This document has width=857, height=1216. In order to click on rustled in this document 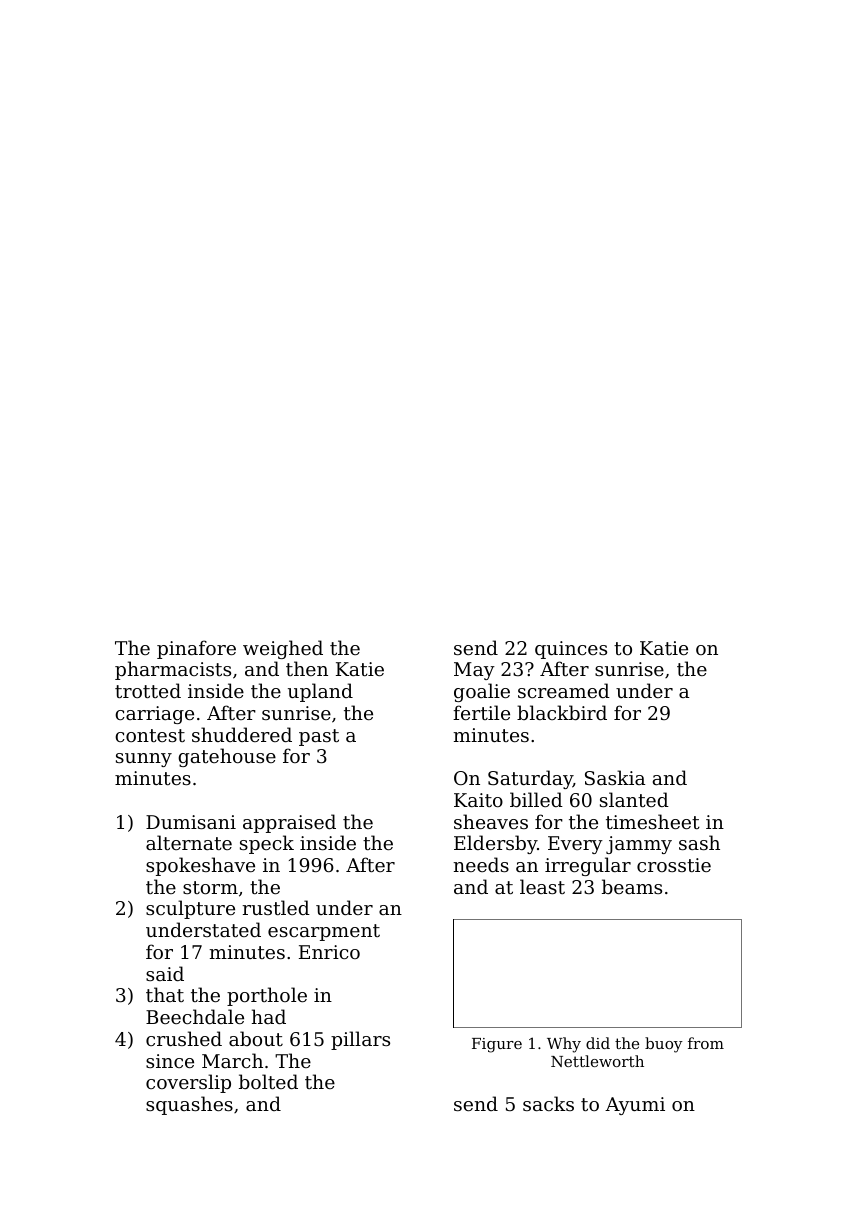, I will do `click(276, 907)`.
